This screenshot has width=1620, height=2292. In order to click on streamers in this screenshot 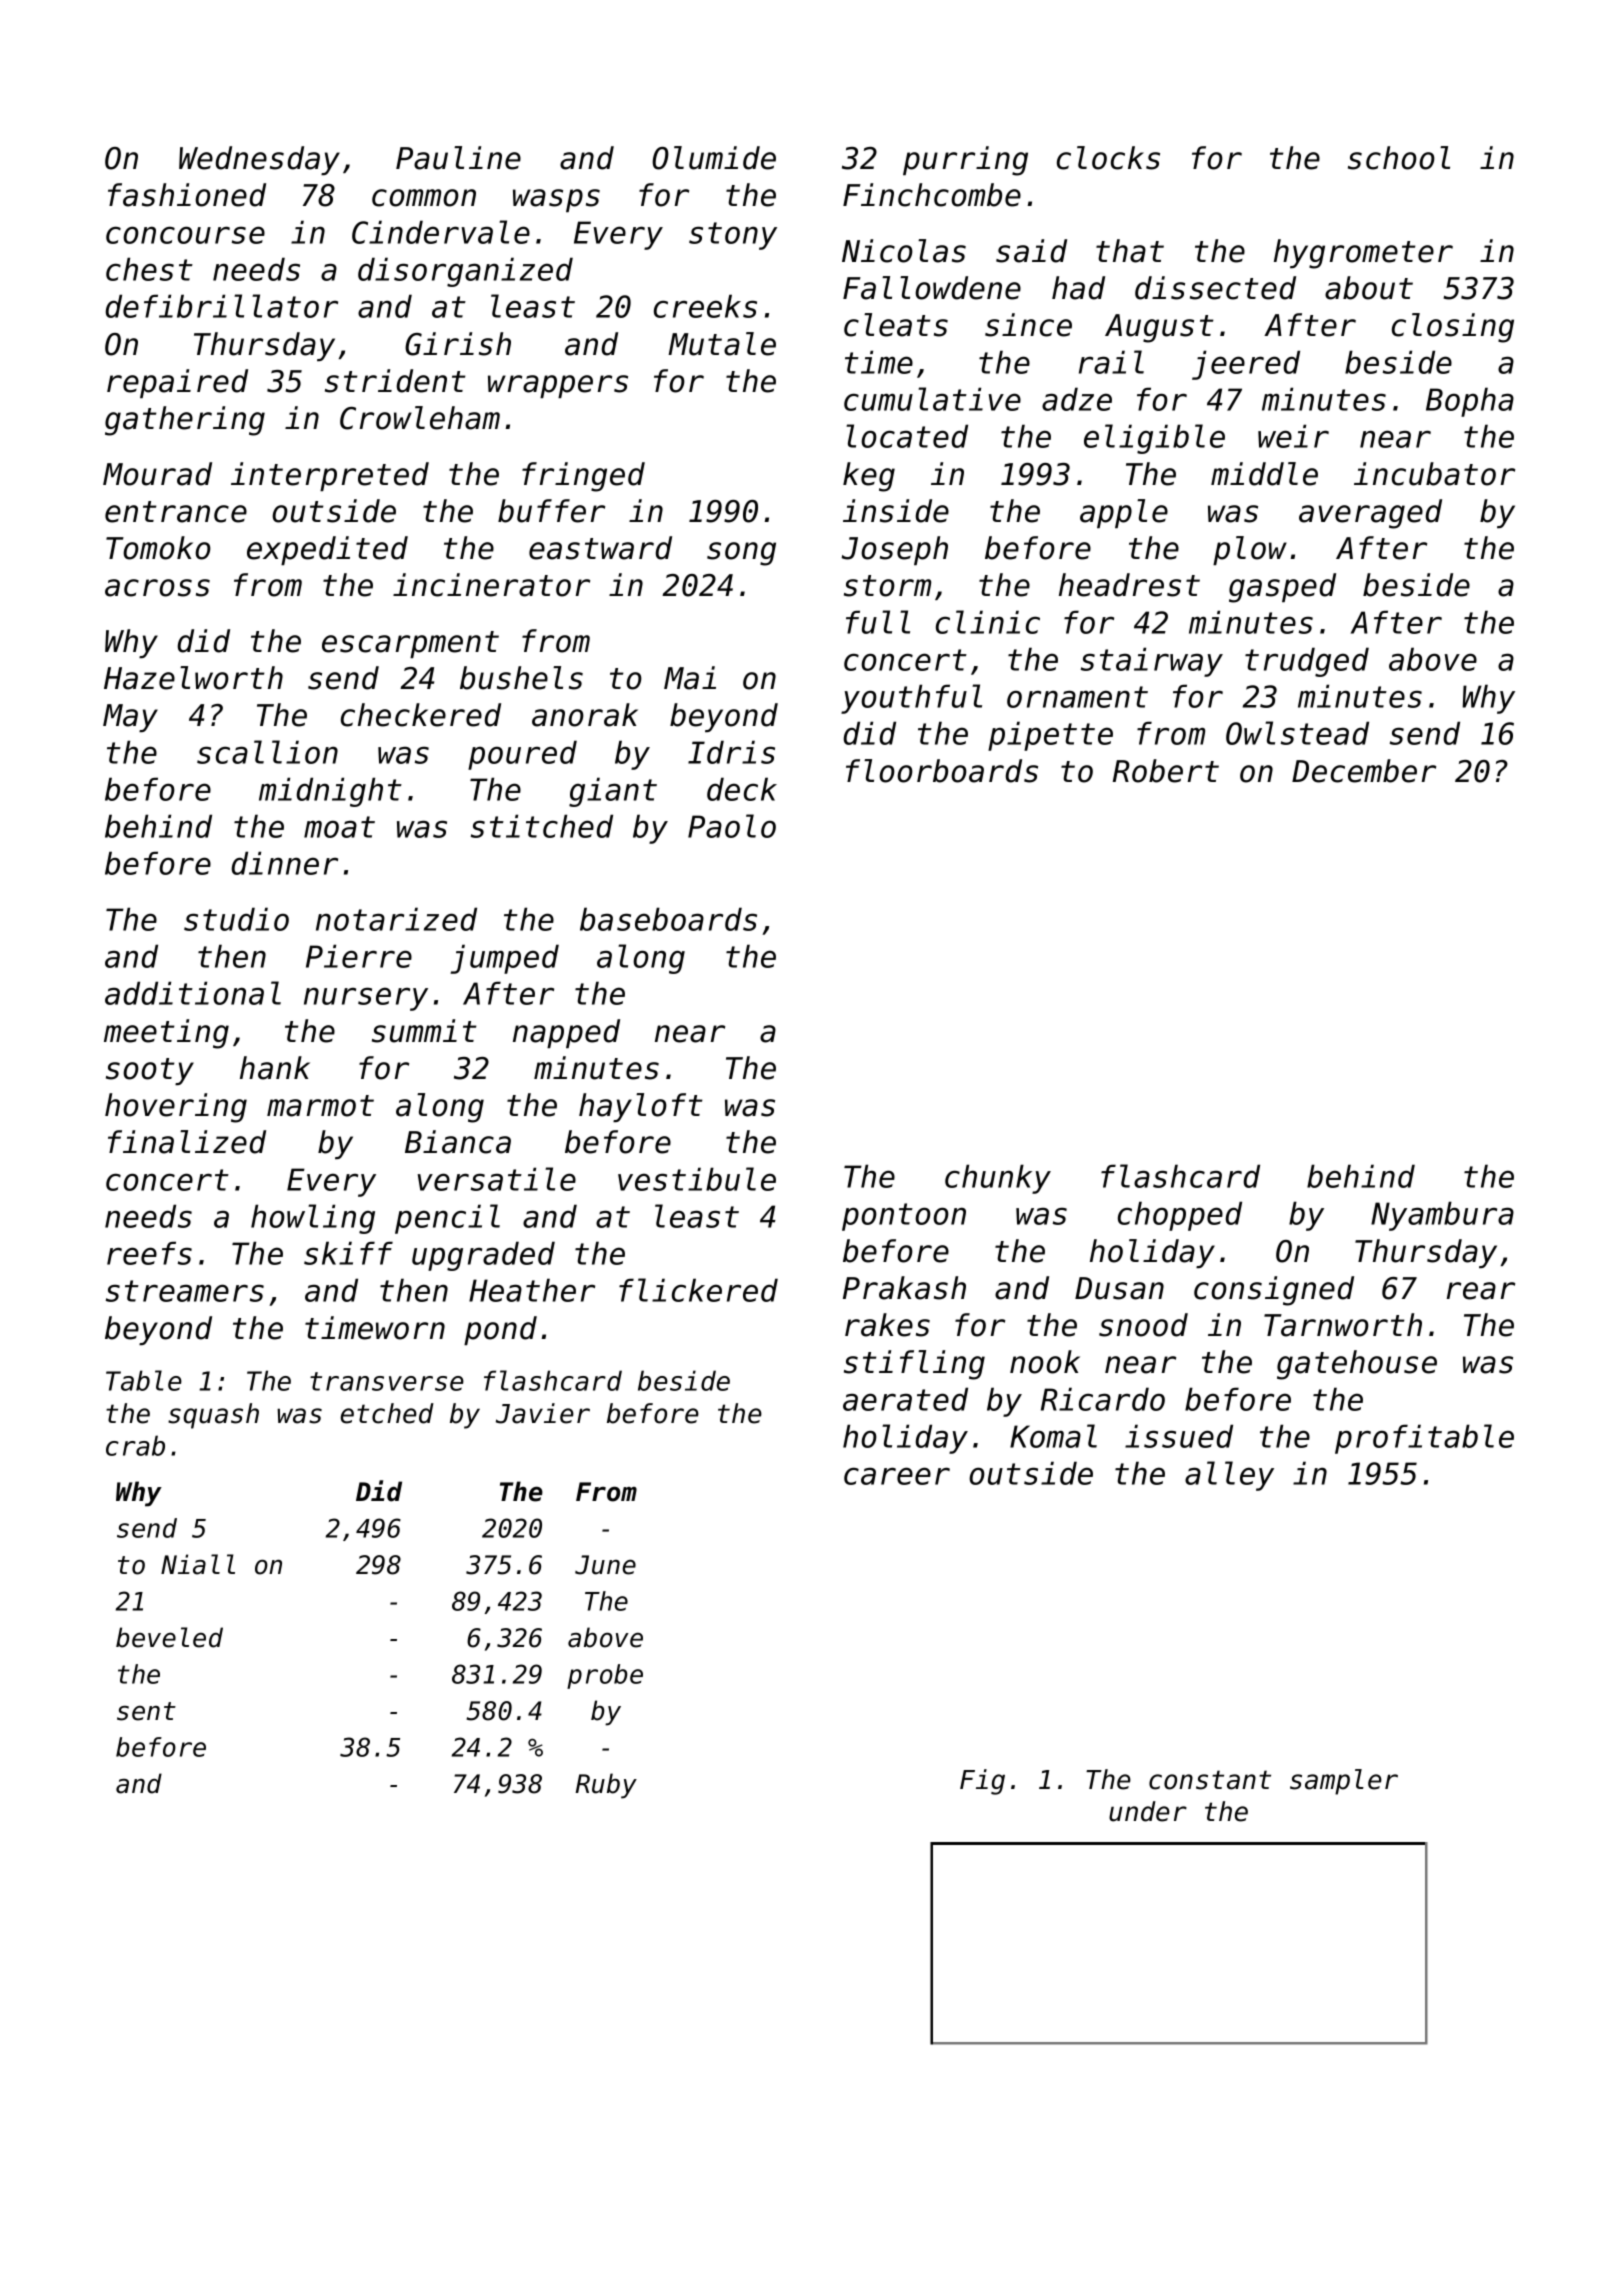, I will do `click(185, 1291)`.
